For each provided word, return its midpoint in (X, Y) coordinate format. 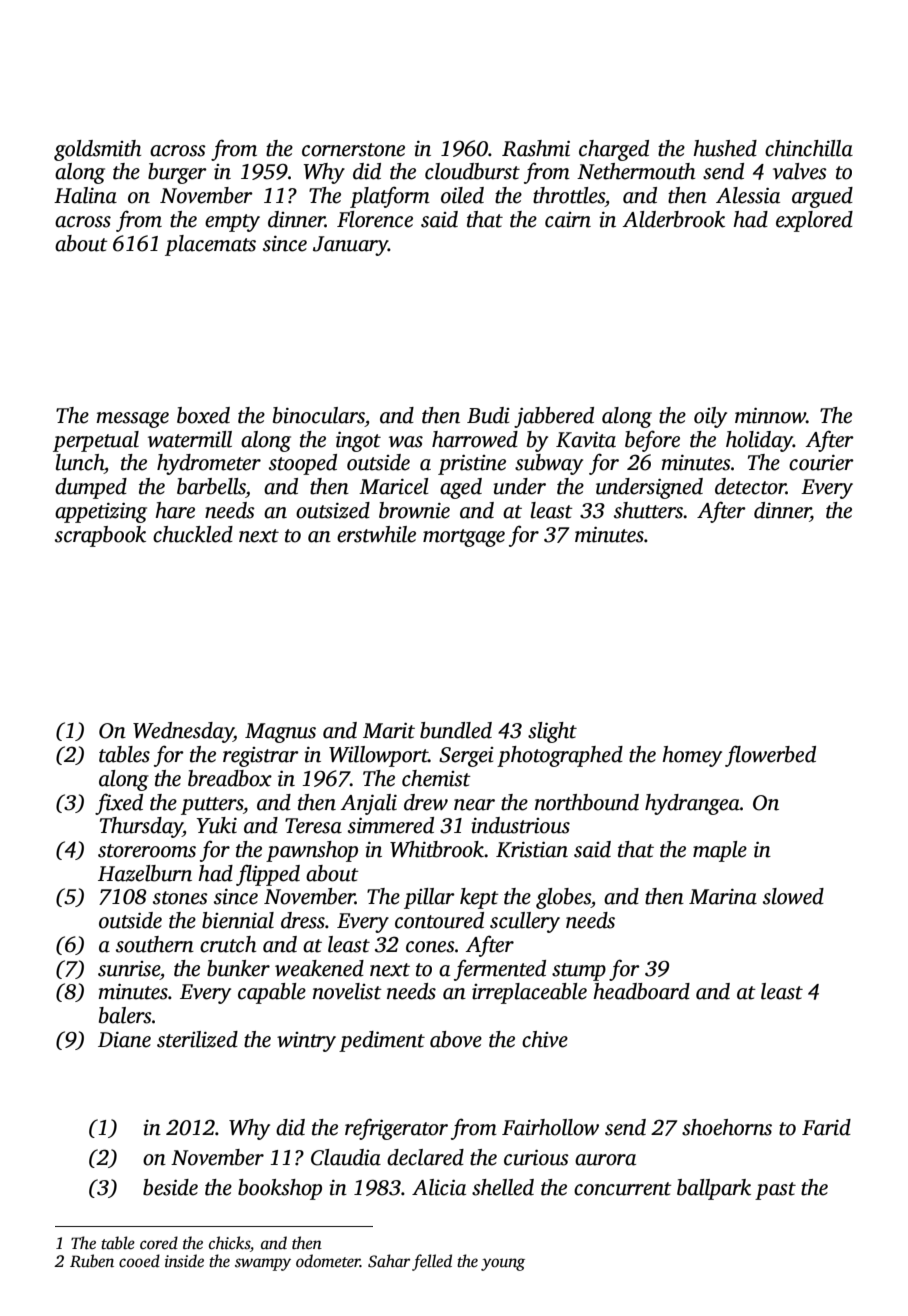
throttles (569, 195)
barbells (211, 486)
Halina (85, 195)
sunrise (129, 969)
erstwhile (376, 534)
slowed (793, 896)
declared (425, 1157)
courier (821, 463)
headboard (641, 991)
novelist (347, 991)
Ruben (92, 1261)
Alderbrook (674, 219)
